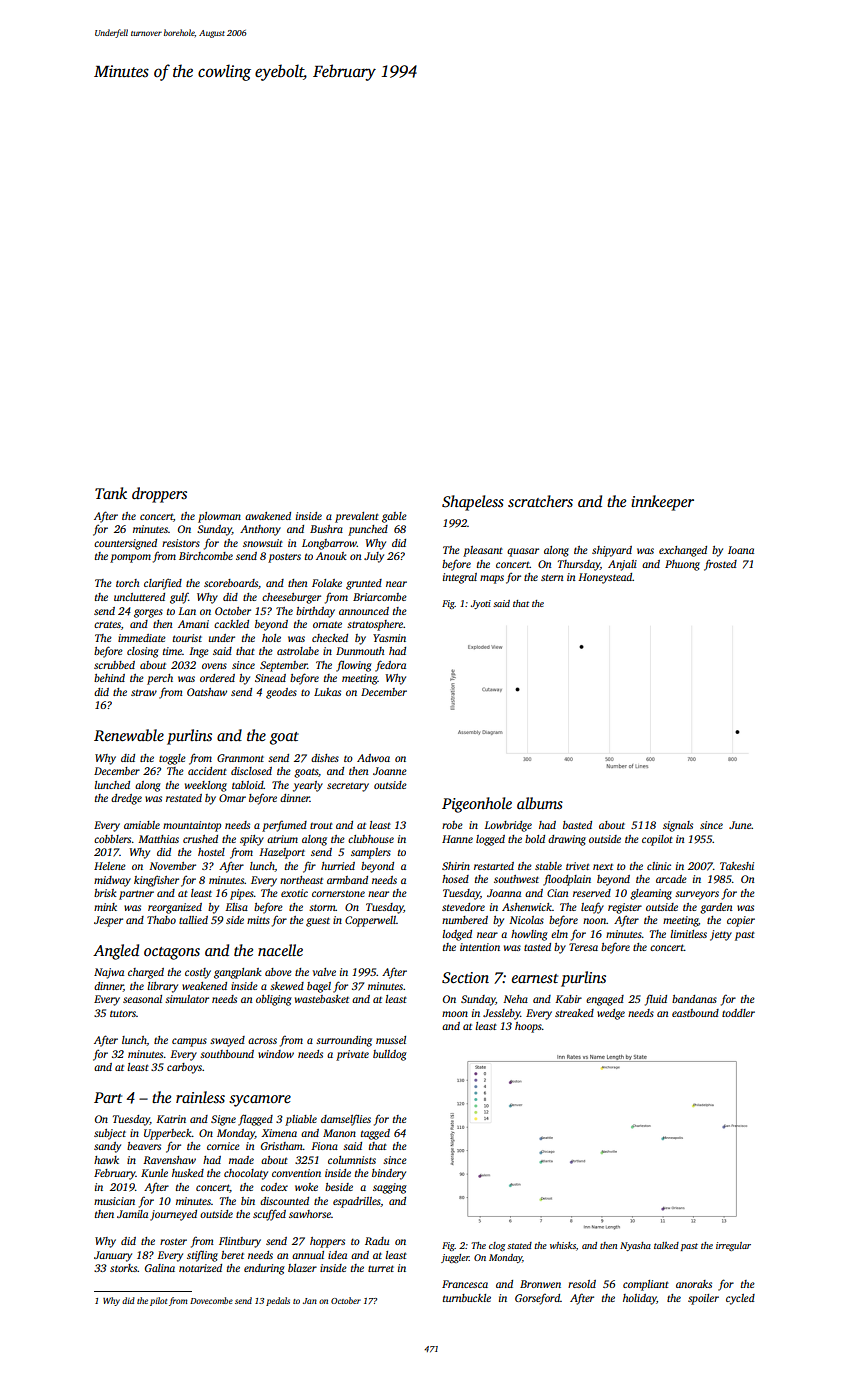 The image size is (849, 1400). I want to click on Honeystead, so click(605, 578).
